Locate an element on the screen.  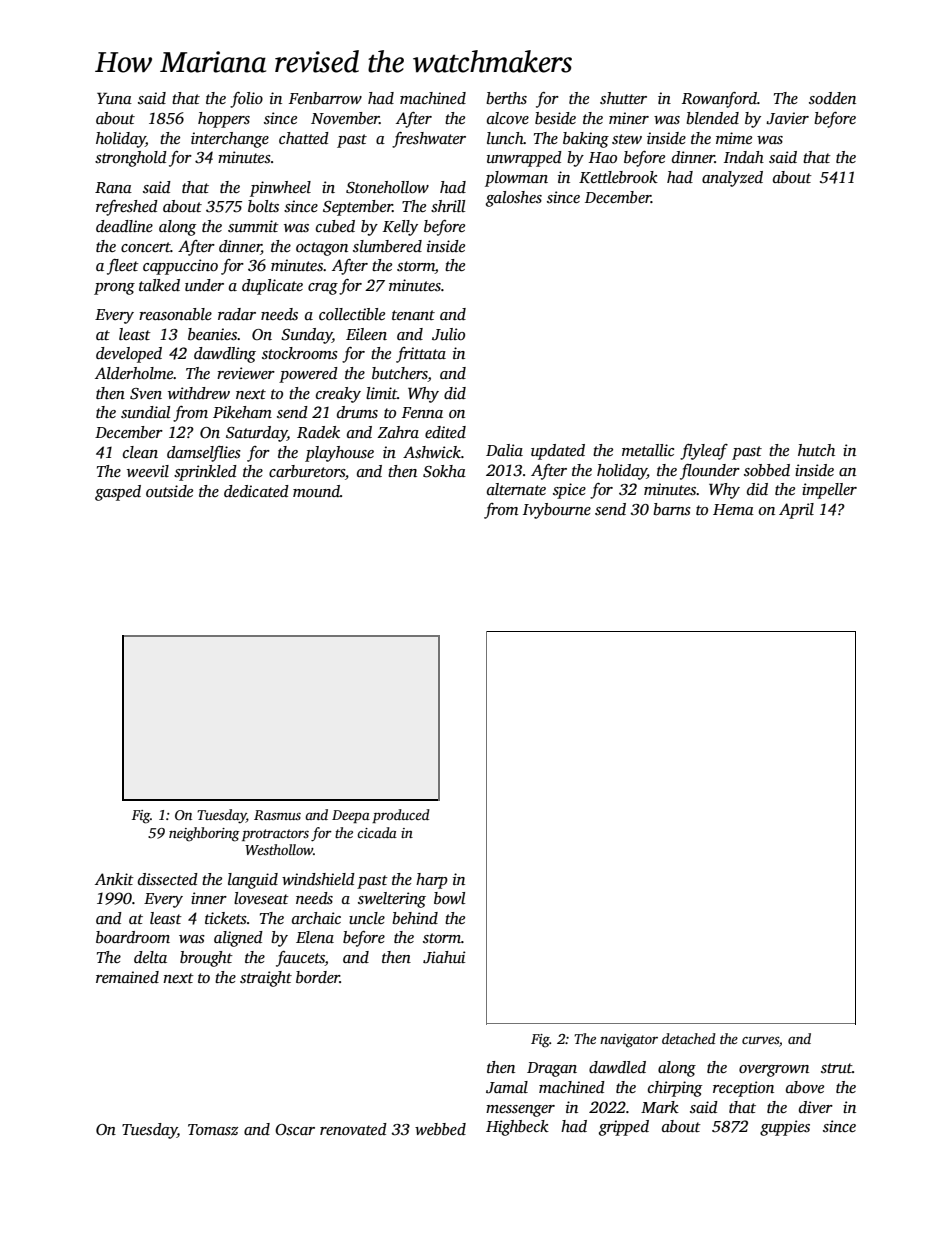
produced is located at coordinates (401, 816).
